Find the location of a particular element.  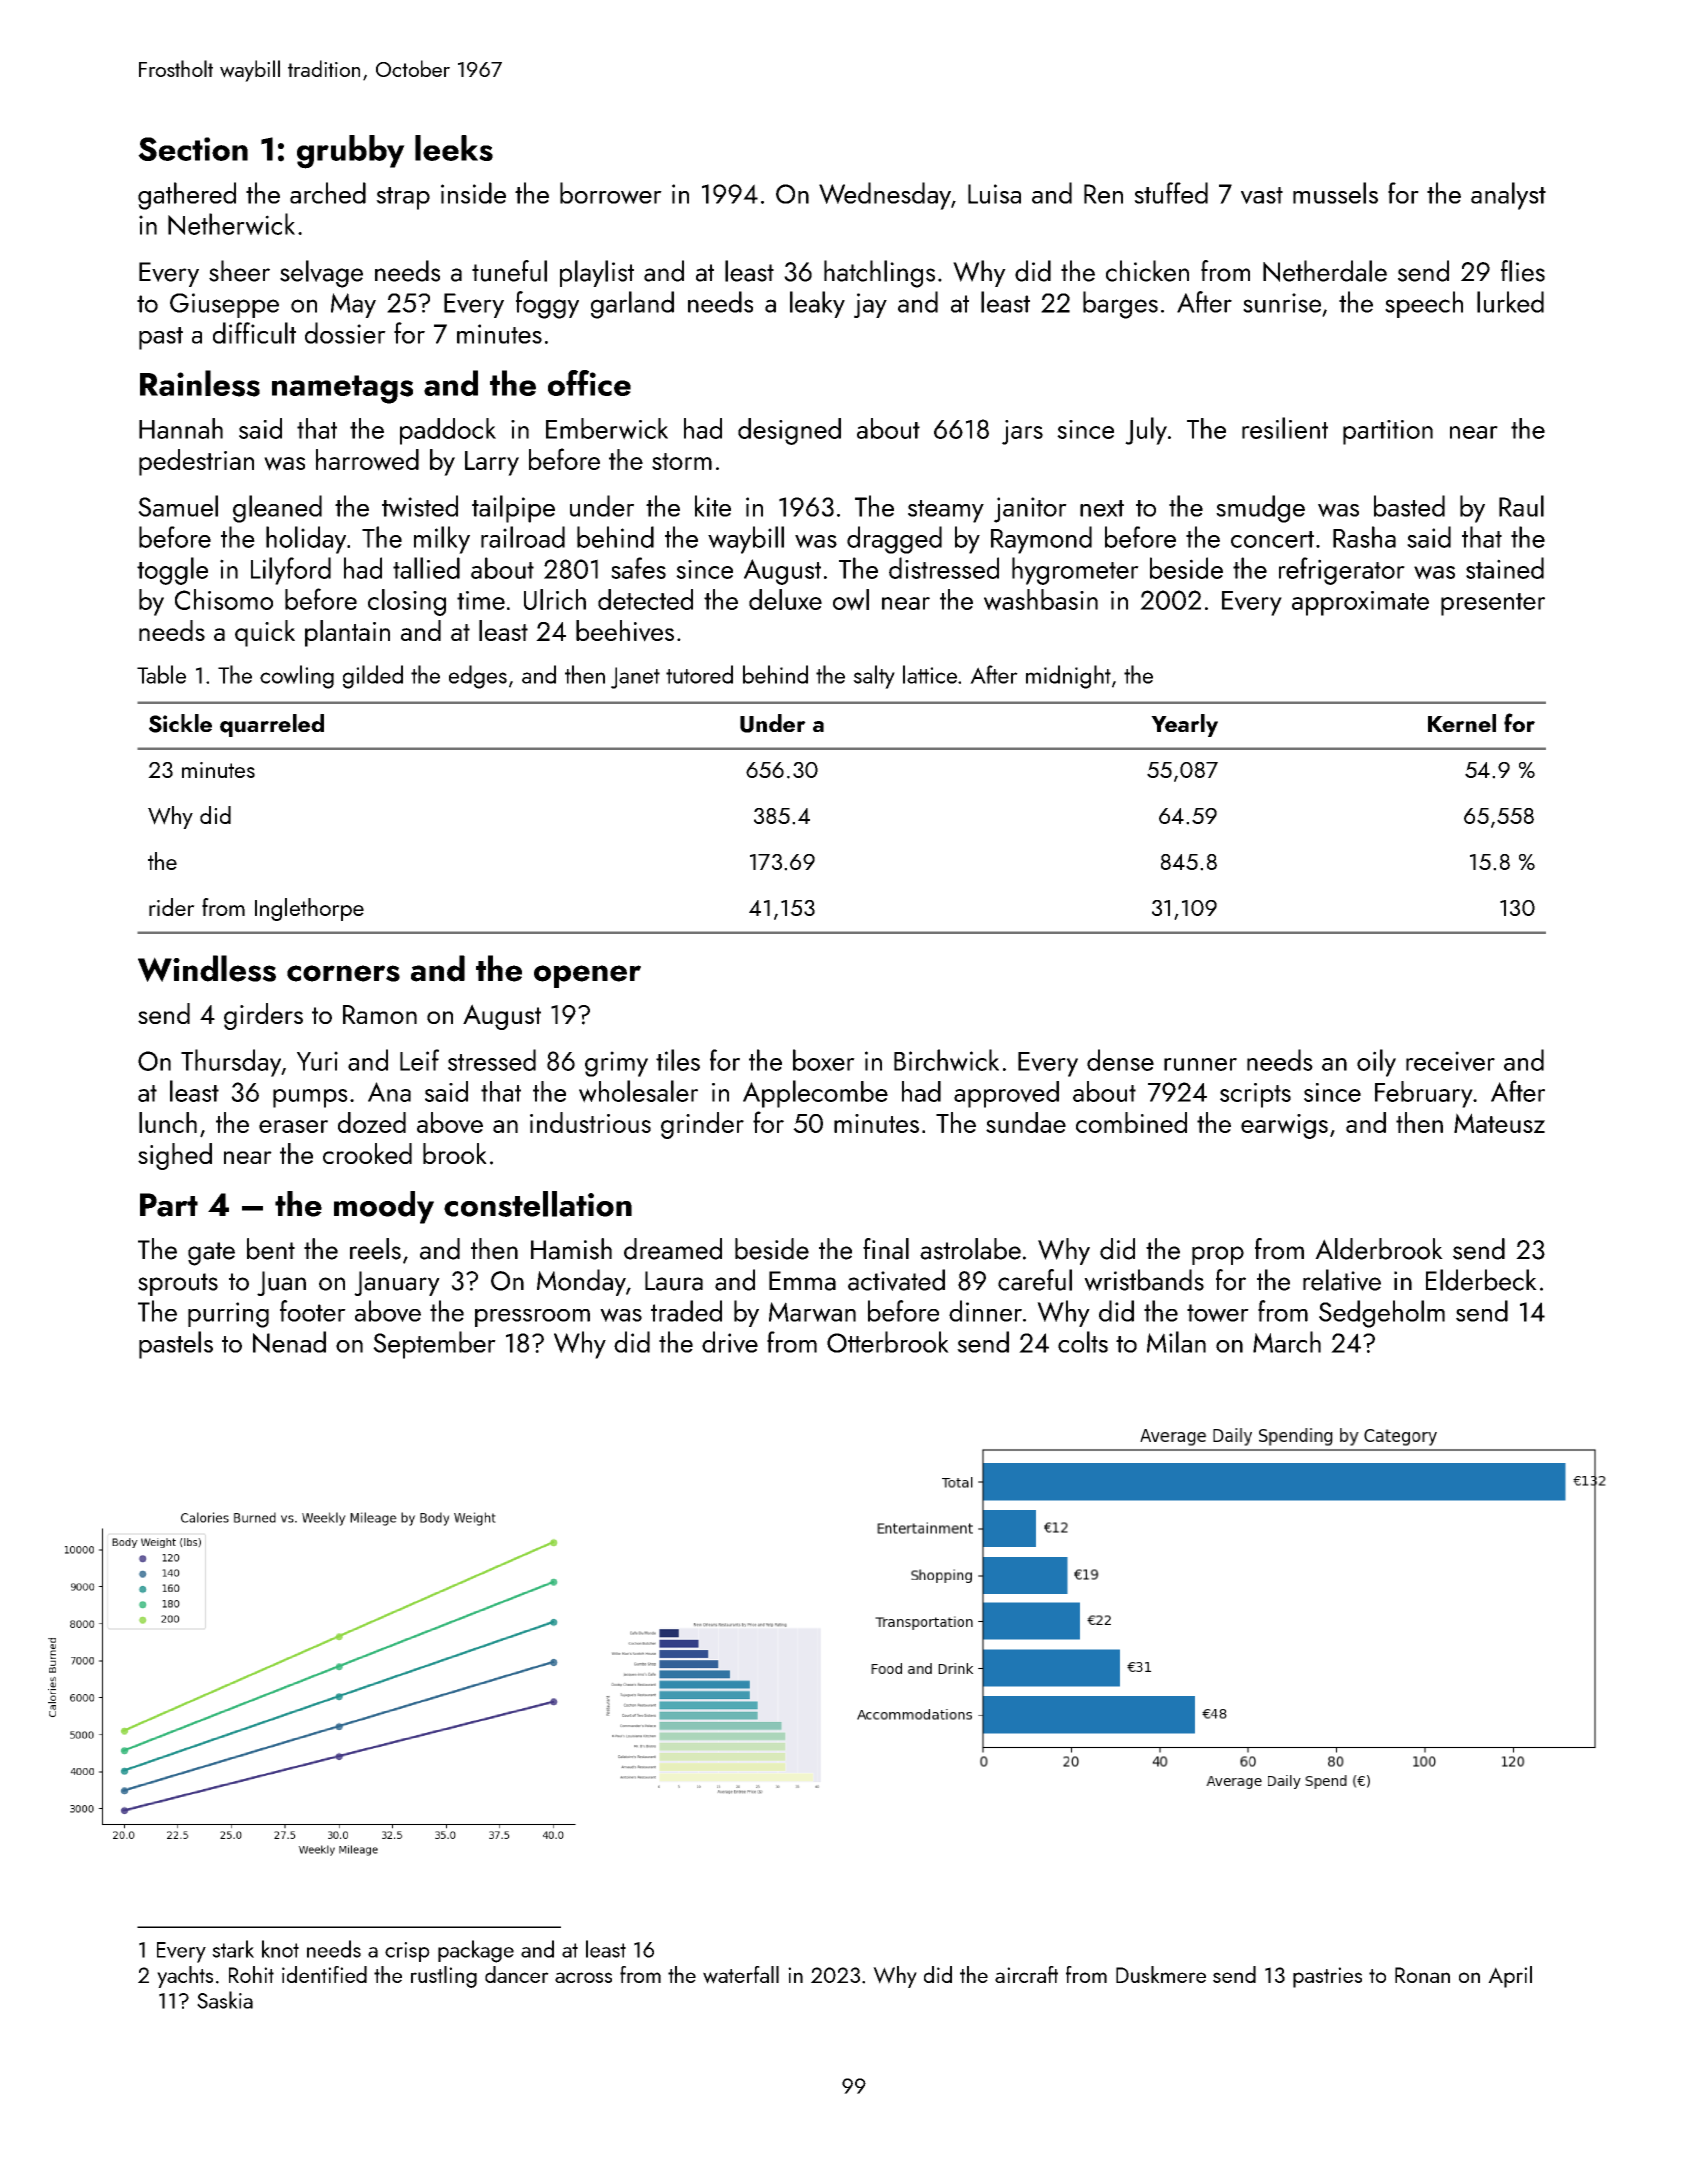

Nenad is located at coordinates (289, 1342).
